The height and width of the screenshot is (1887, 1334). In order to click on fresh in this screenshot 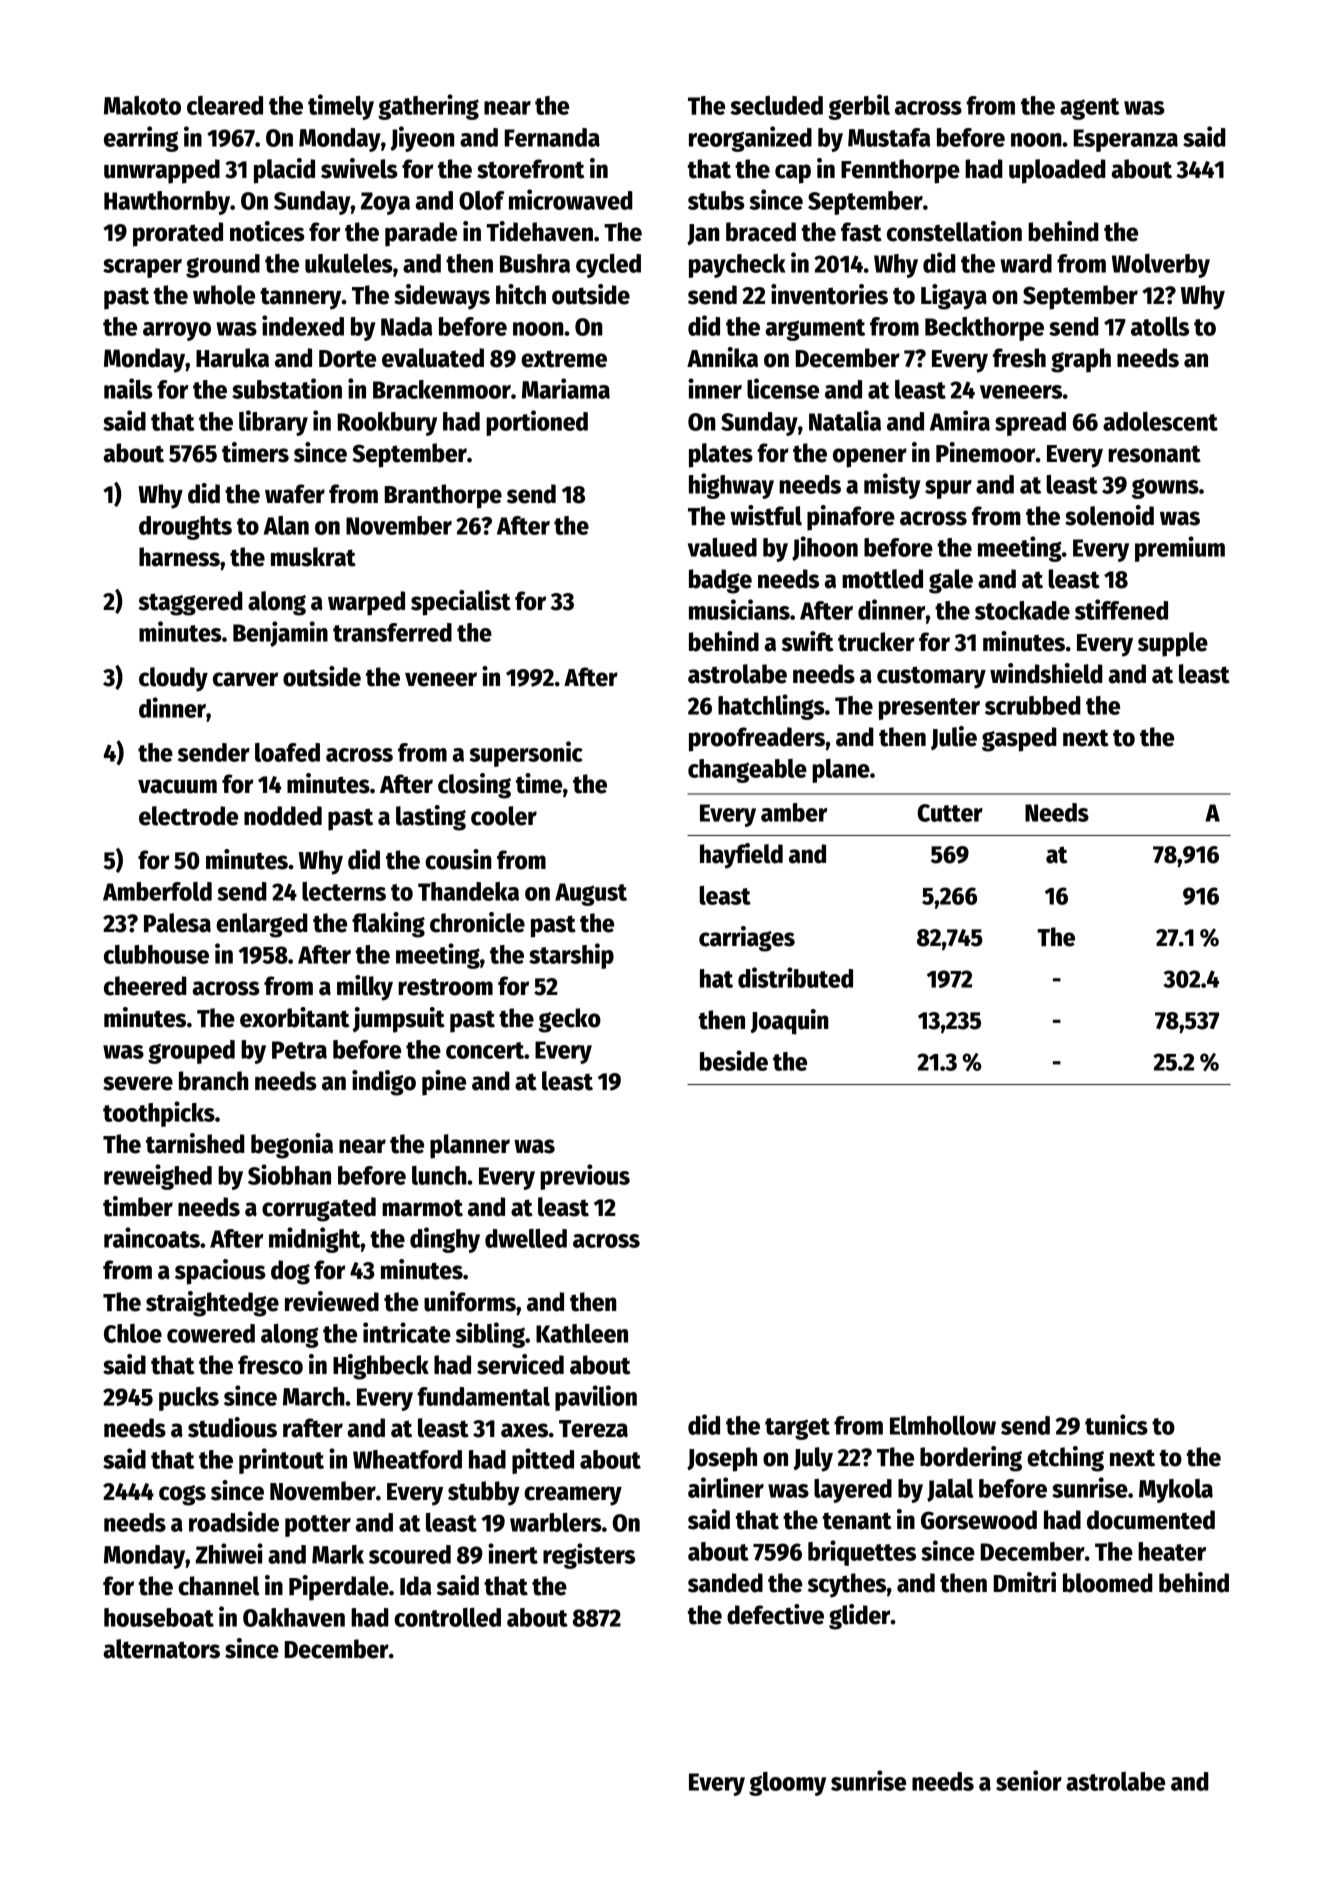, I will do `click(1019, 358)`.
